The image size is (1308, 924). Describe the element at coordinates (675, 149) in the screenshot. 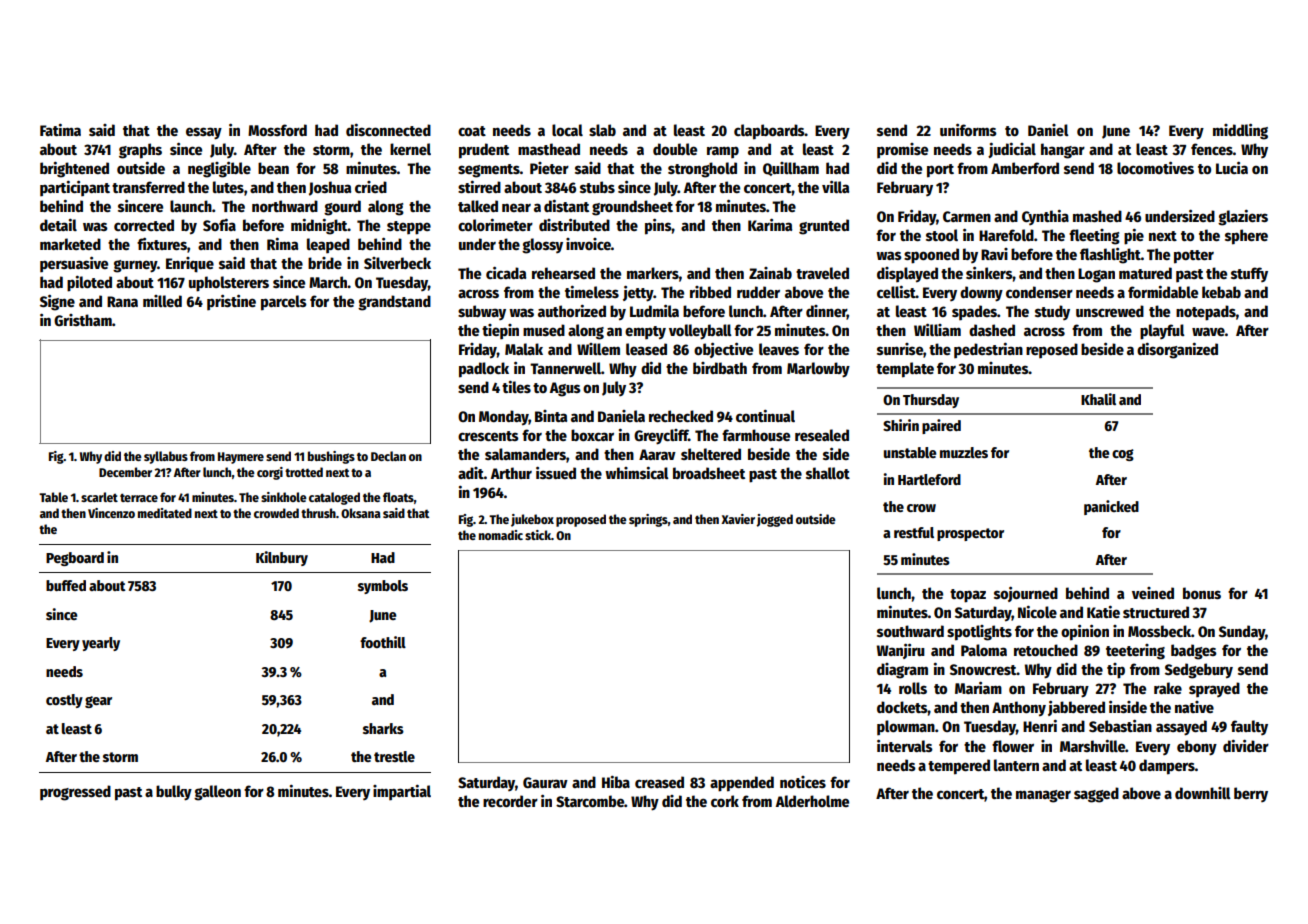

I see `double` at that location.
